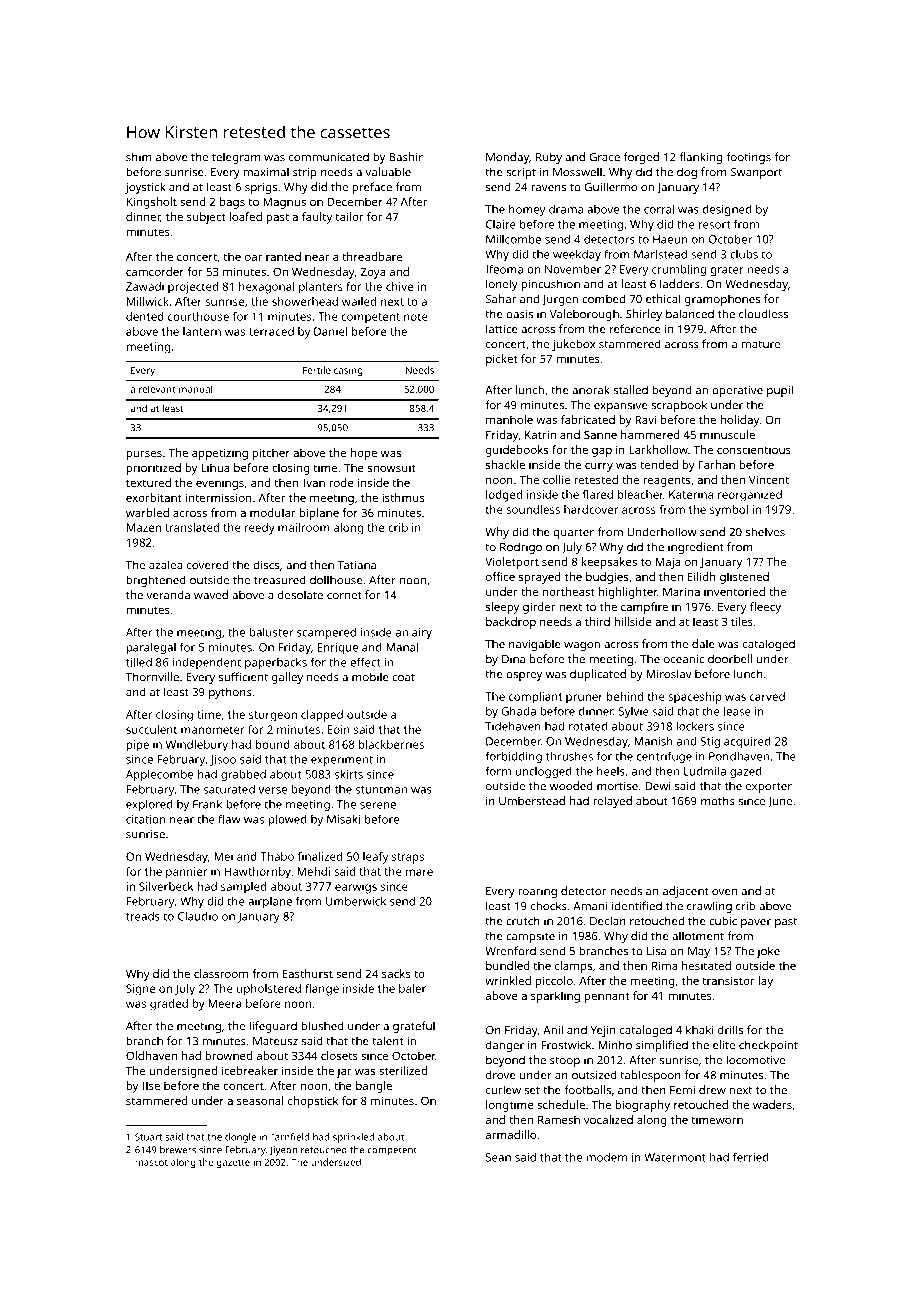  I want to click on mare, so click(419, 872).
